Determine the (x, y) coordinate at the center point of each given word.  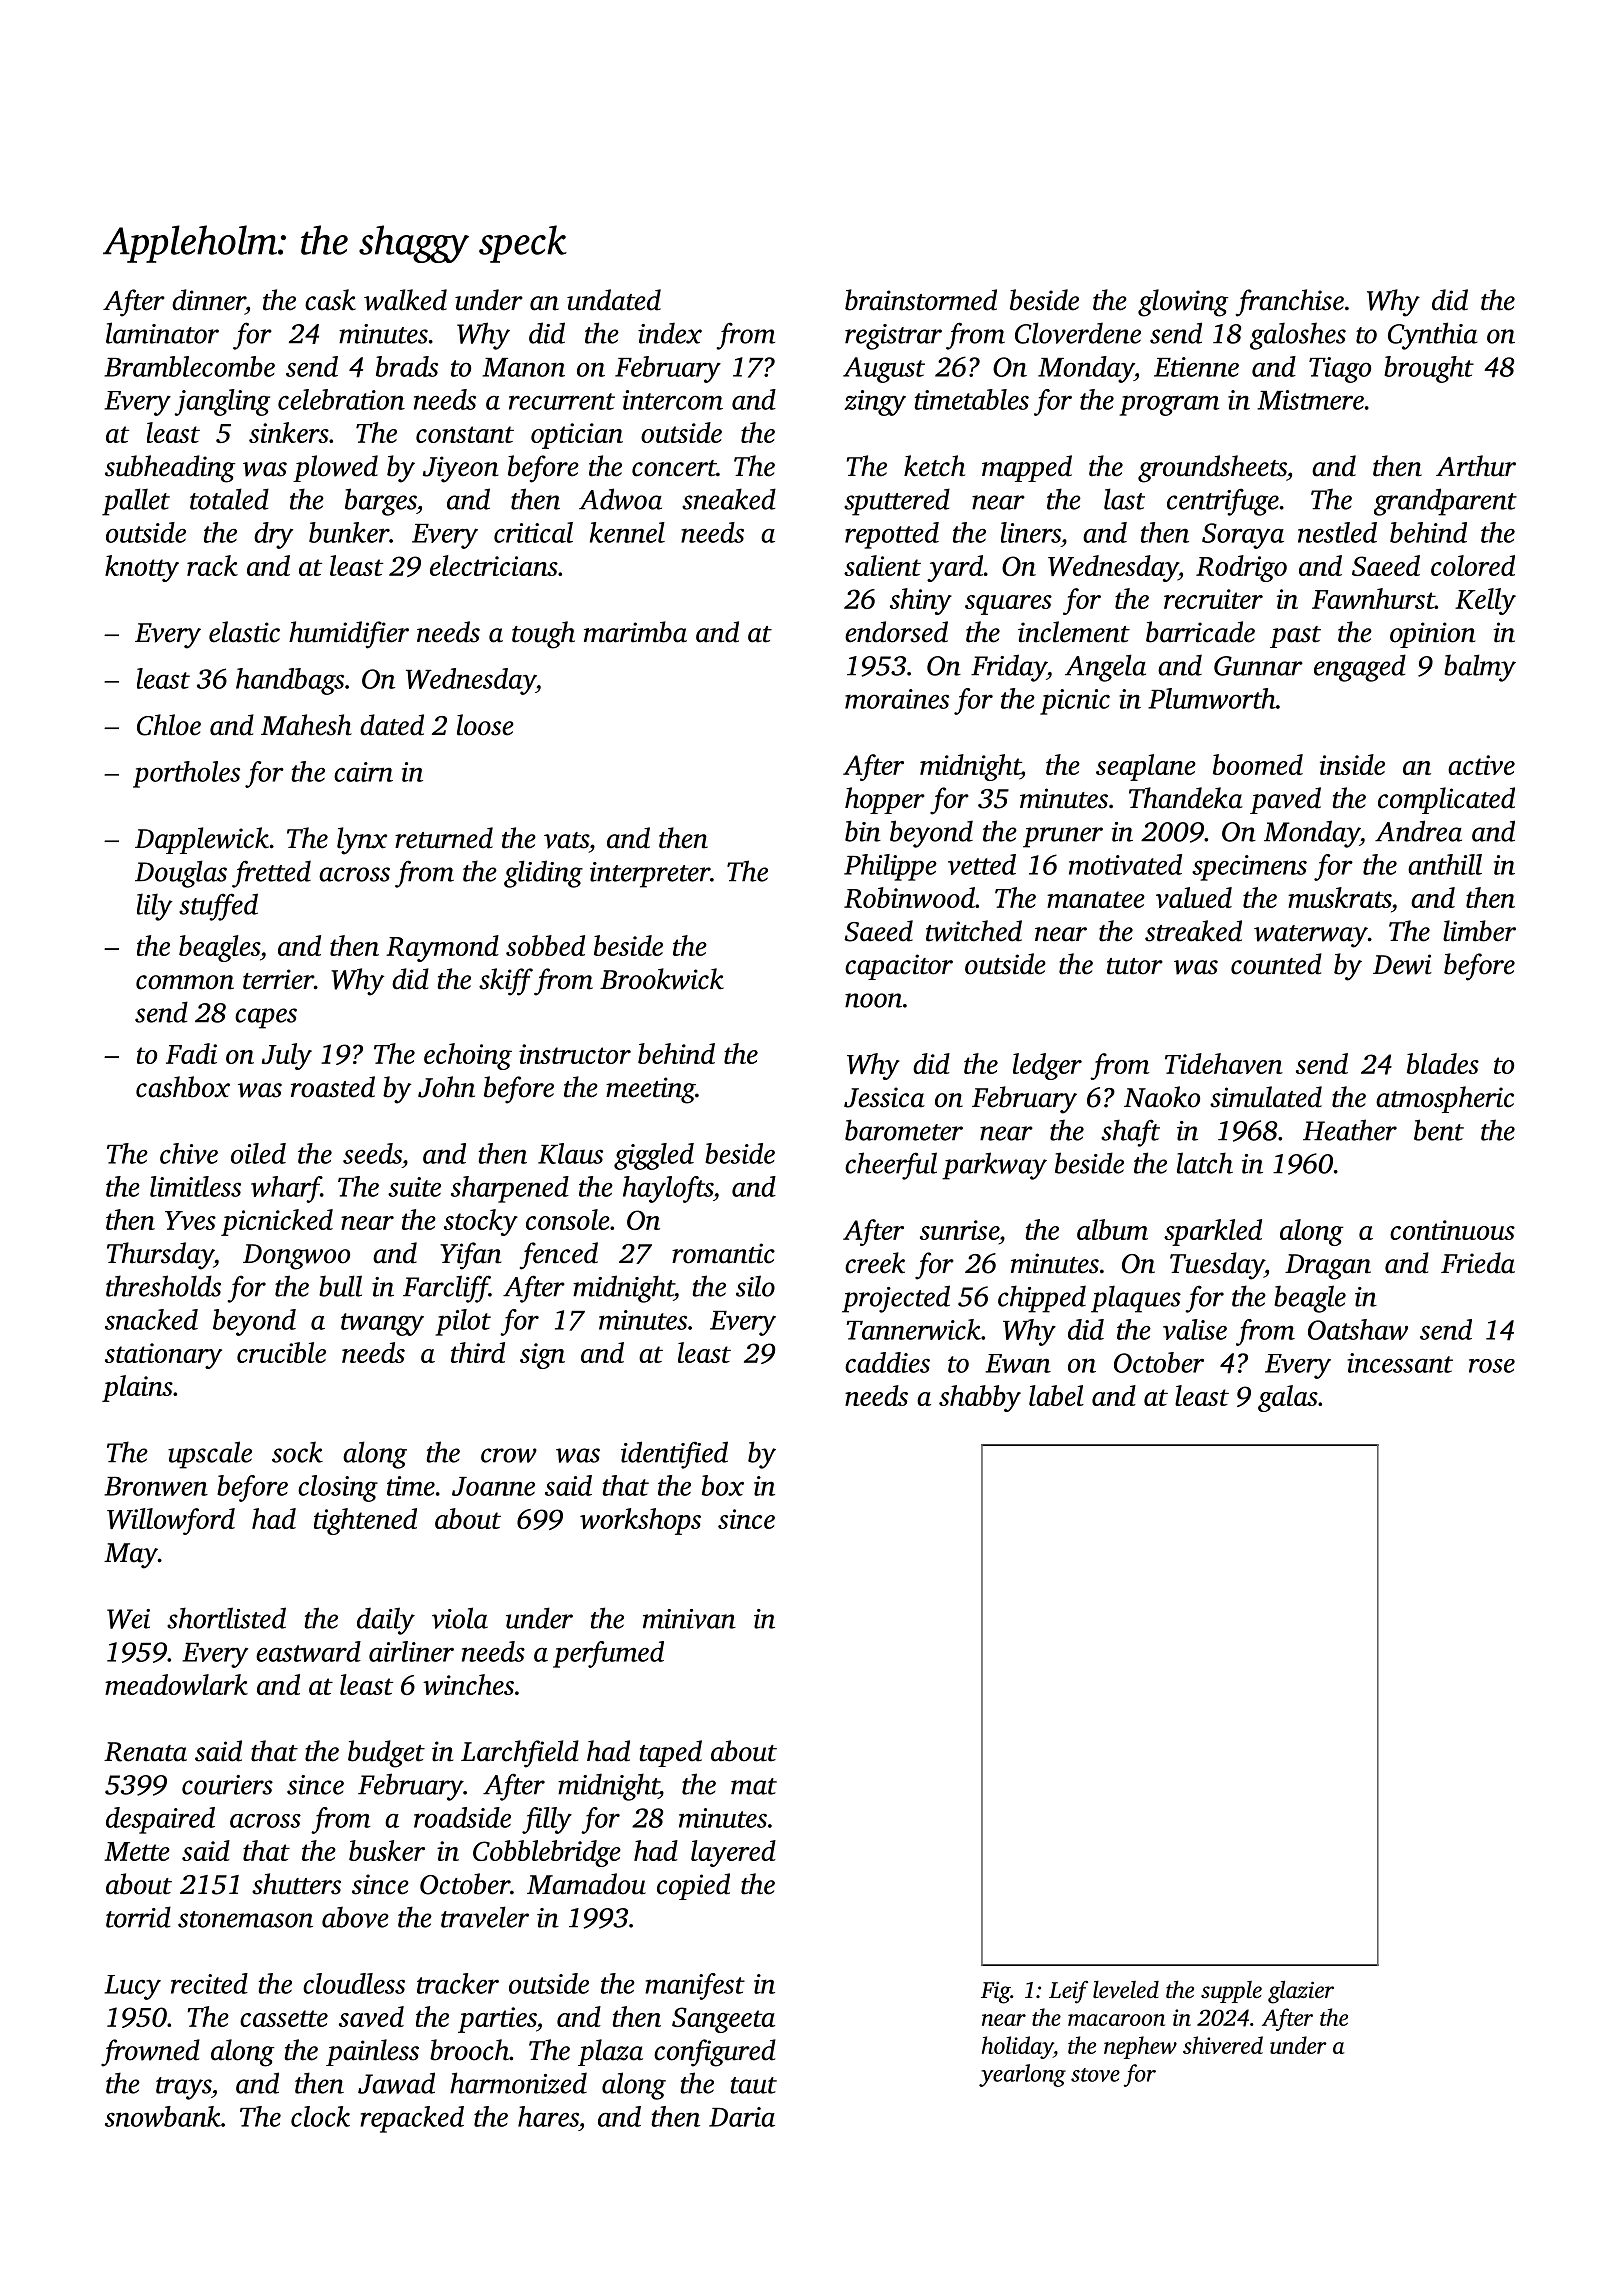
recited (209, 1983)
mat (754, 1786)
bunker (349, 532)
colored (1473, 565)
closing (338, 1488)
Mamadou (586, 1884)
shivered (1223, 2045)
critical (533, 532)
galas (1288, 1398)
